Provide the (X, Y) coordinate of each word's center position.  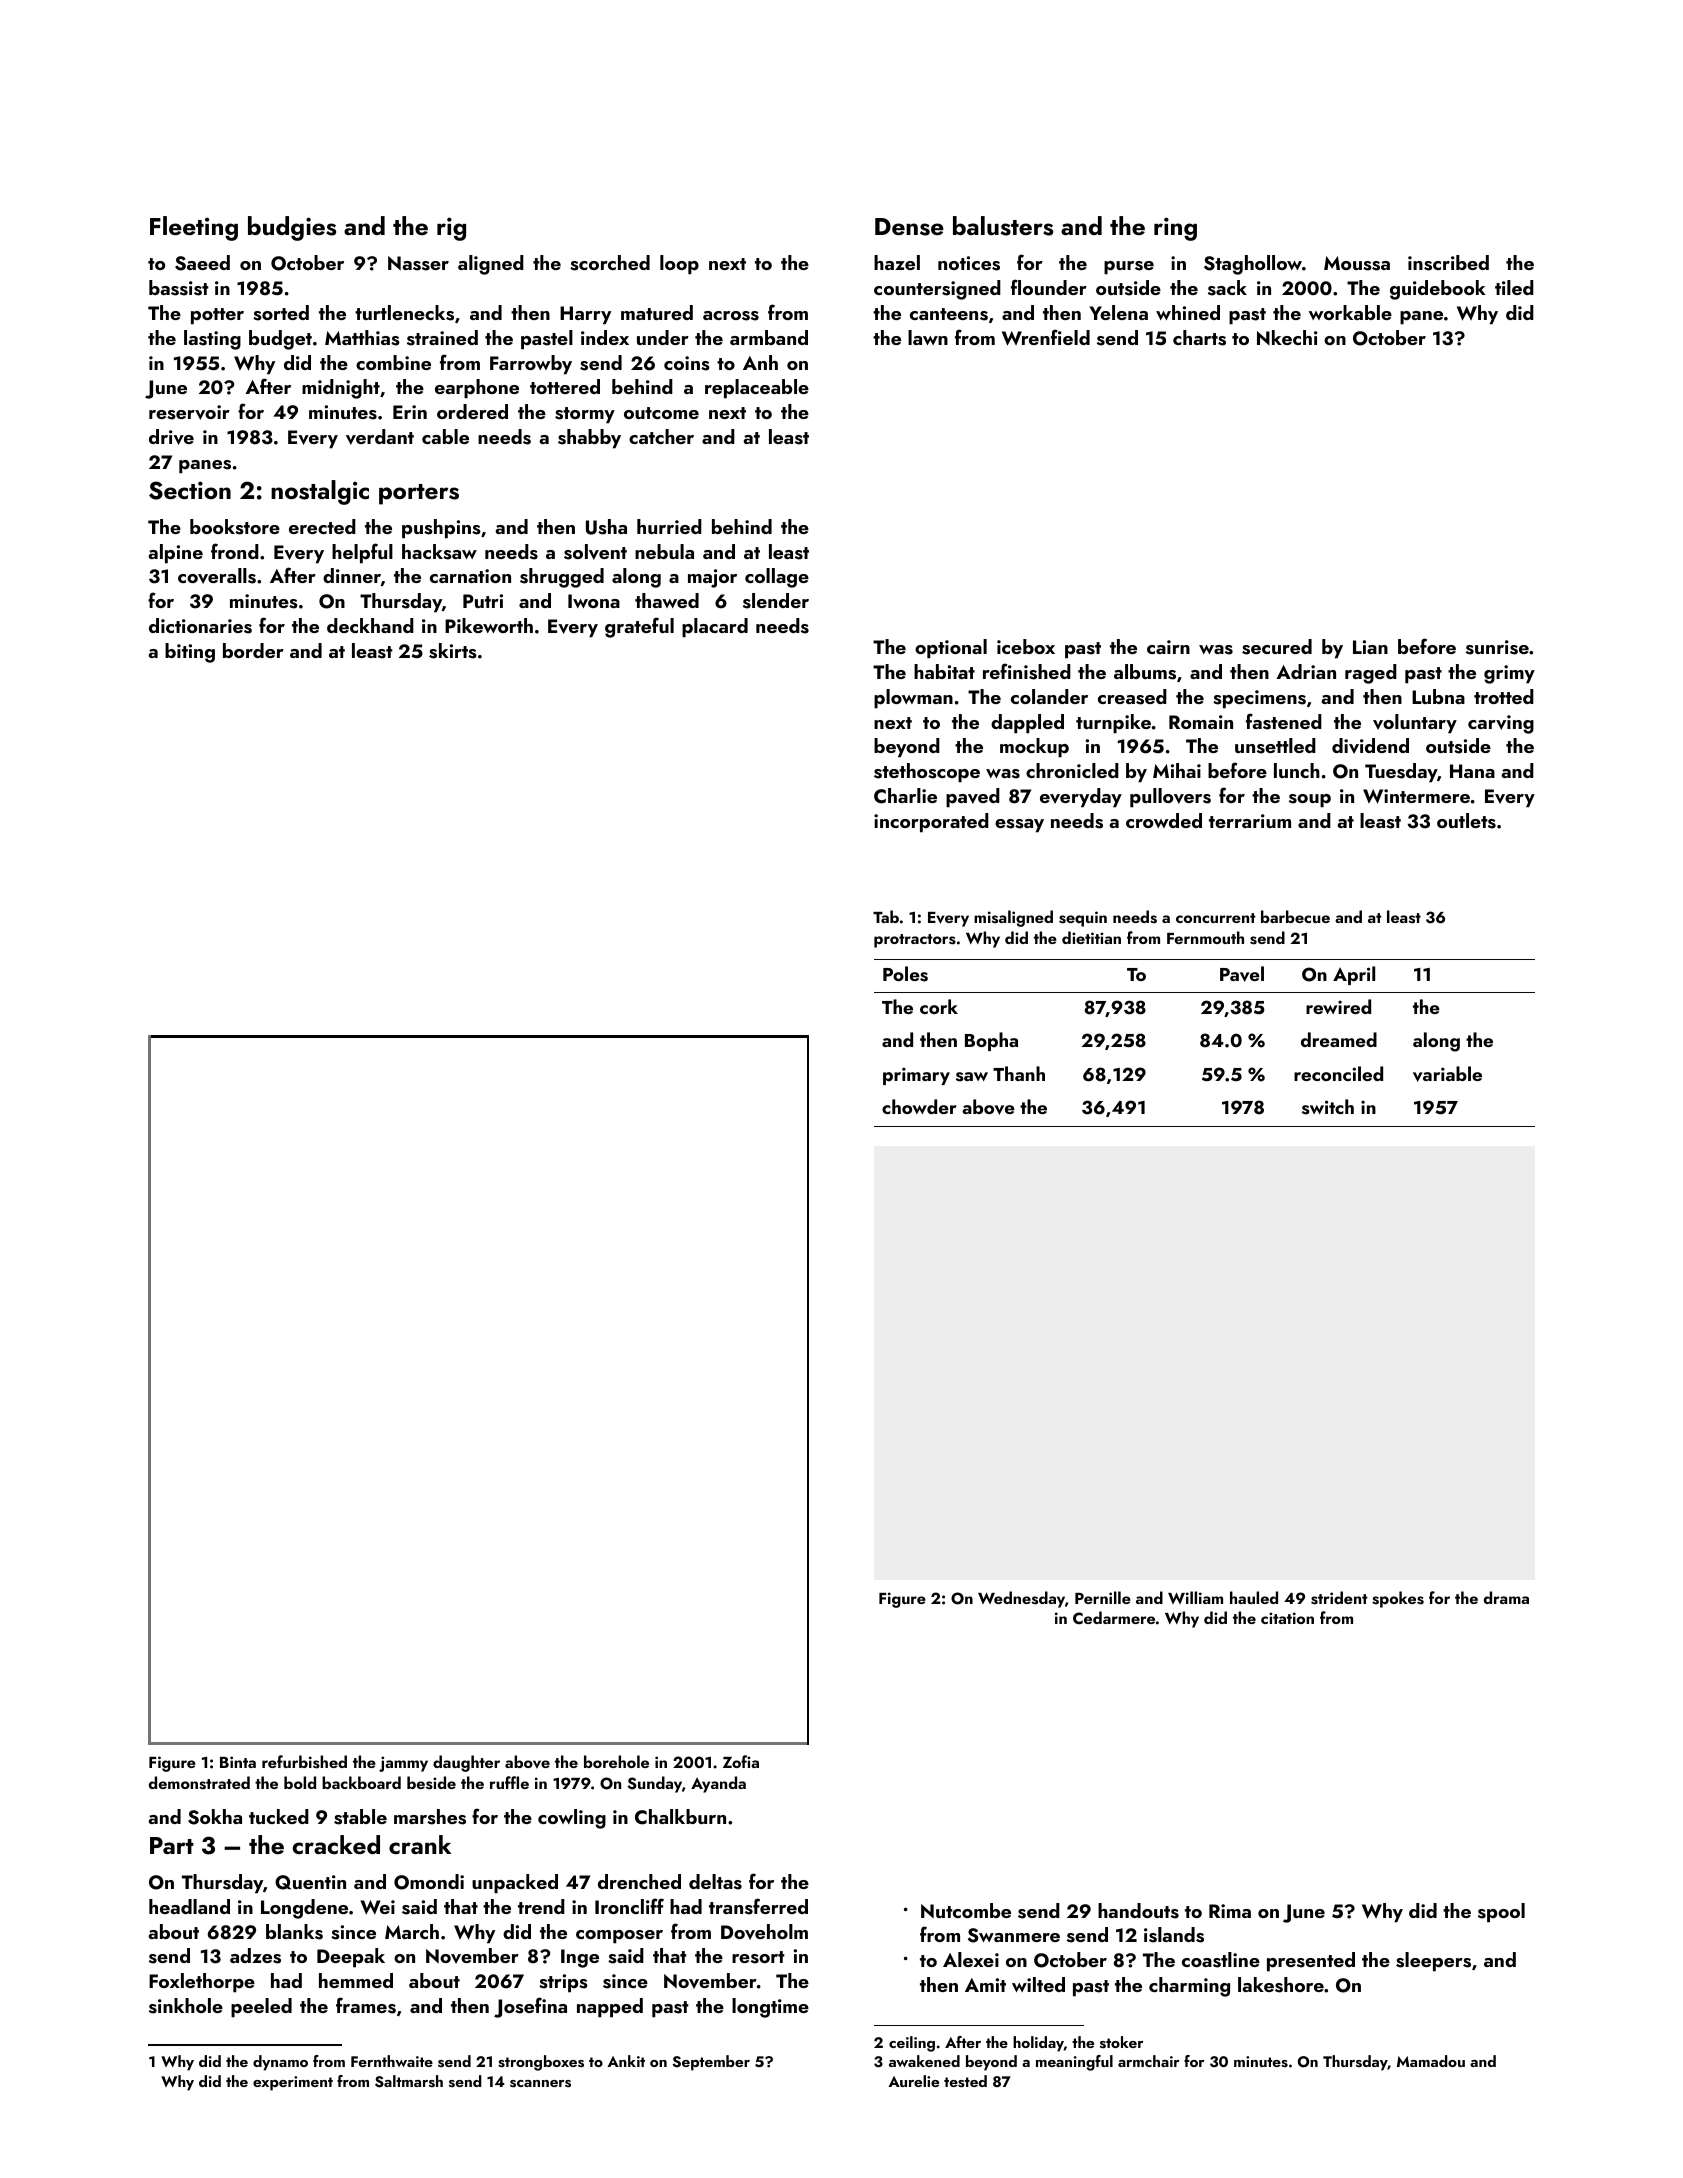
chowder (919, 1106)
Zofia (741, 1761)
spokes (1398, 1599)
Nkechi (1287, 337)
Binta (238, 1762)
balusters (1003, 226)
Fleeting (194, 228)
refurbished (304, 1762)
